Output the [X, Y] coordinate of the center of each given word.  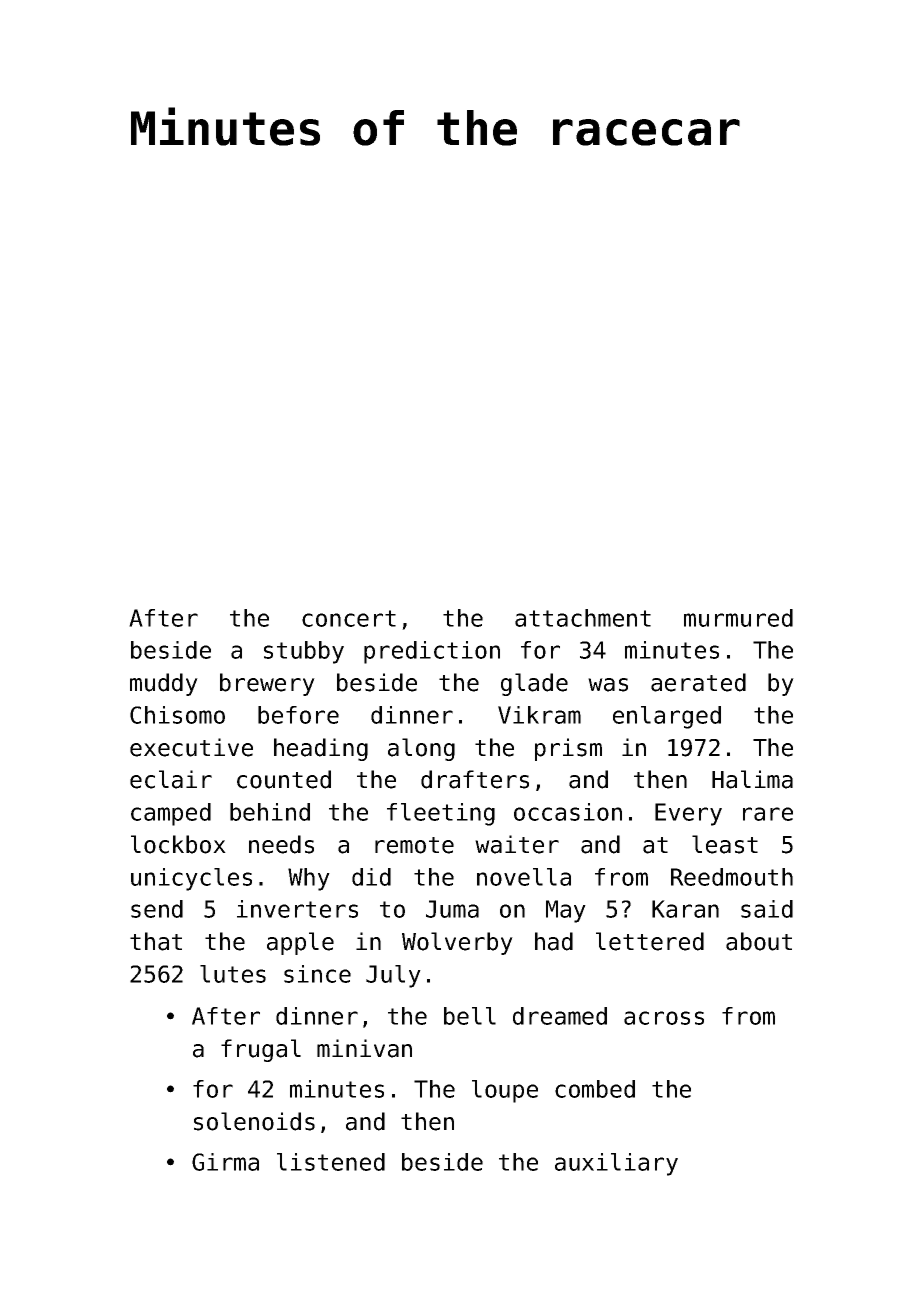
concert [349, 618]
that [156, 941]
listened [331, 1162]
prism [568, 749]
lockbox [178, 844]
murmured [738, 618]
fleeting [441, 814]
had [554, 941]
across [664, 1018]
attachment [583, 618]
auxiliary [616, 1164]
